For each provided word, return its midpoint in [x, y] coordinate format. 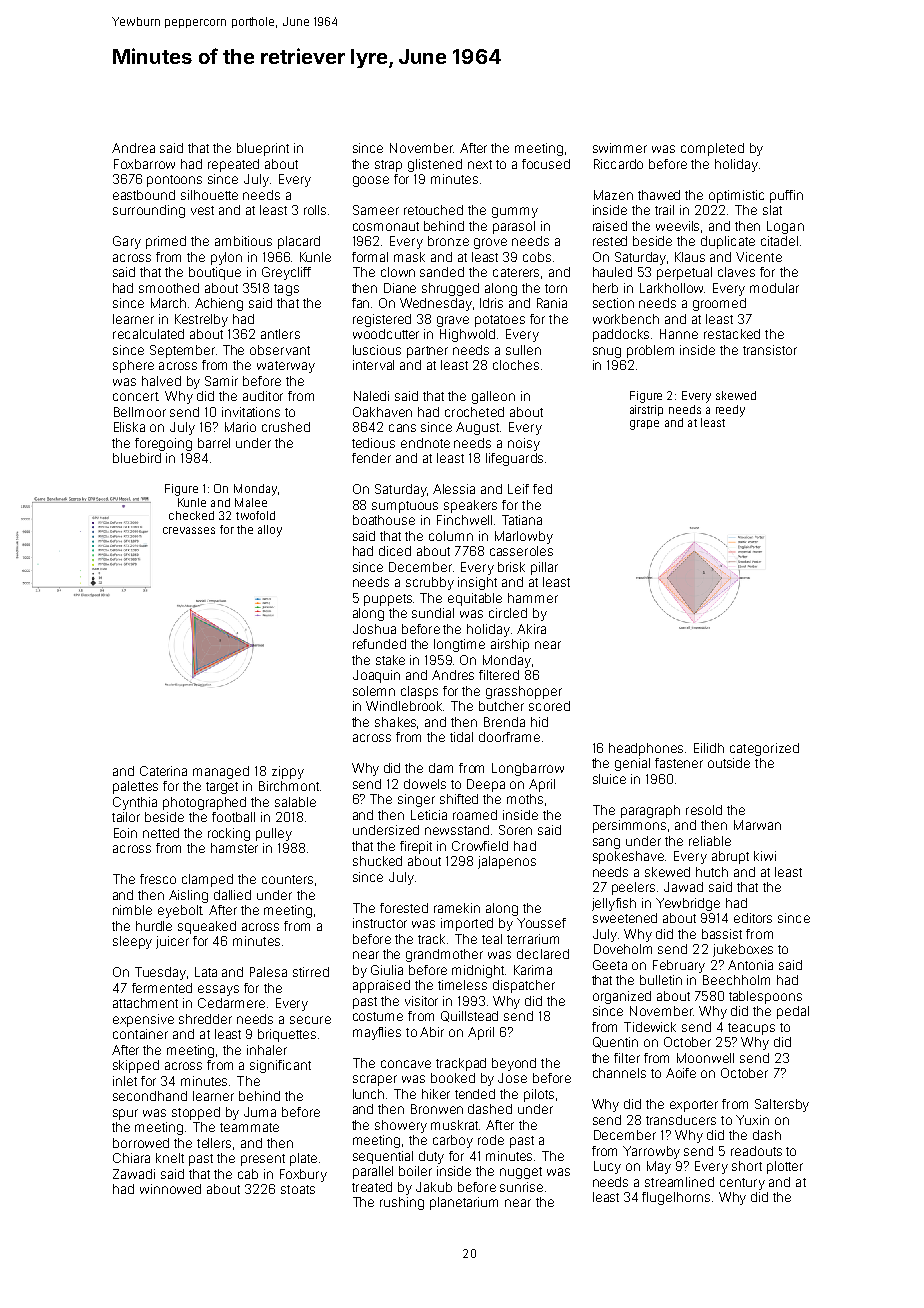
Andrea [133, 148]
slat [772, 210]
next [480, 164]
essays [218, 990]
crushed [286, 427]
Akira [531, 629]
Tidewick [650, 1027]
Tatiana [522, 520]
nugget [521, 1173]
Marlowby [524, 537]
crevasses [189, 530]
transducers [681, 1120]
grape [644, 425]
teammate [249, 1127]
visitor [421, 1001]
